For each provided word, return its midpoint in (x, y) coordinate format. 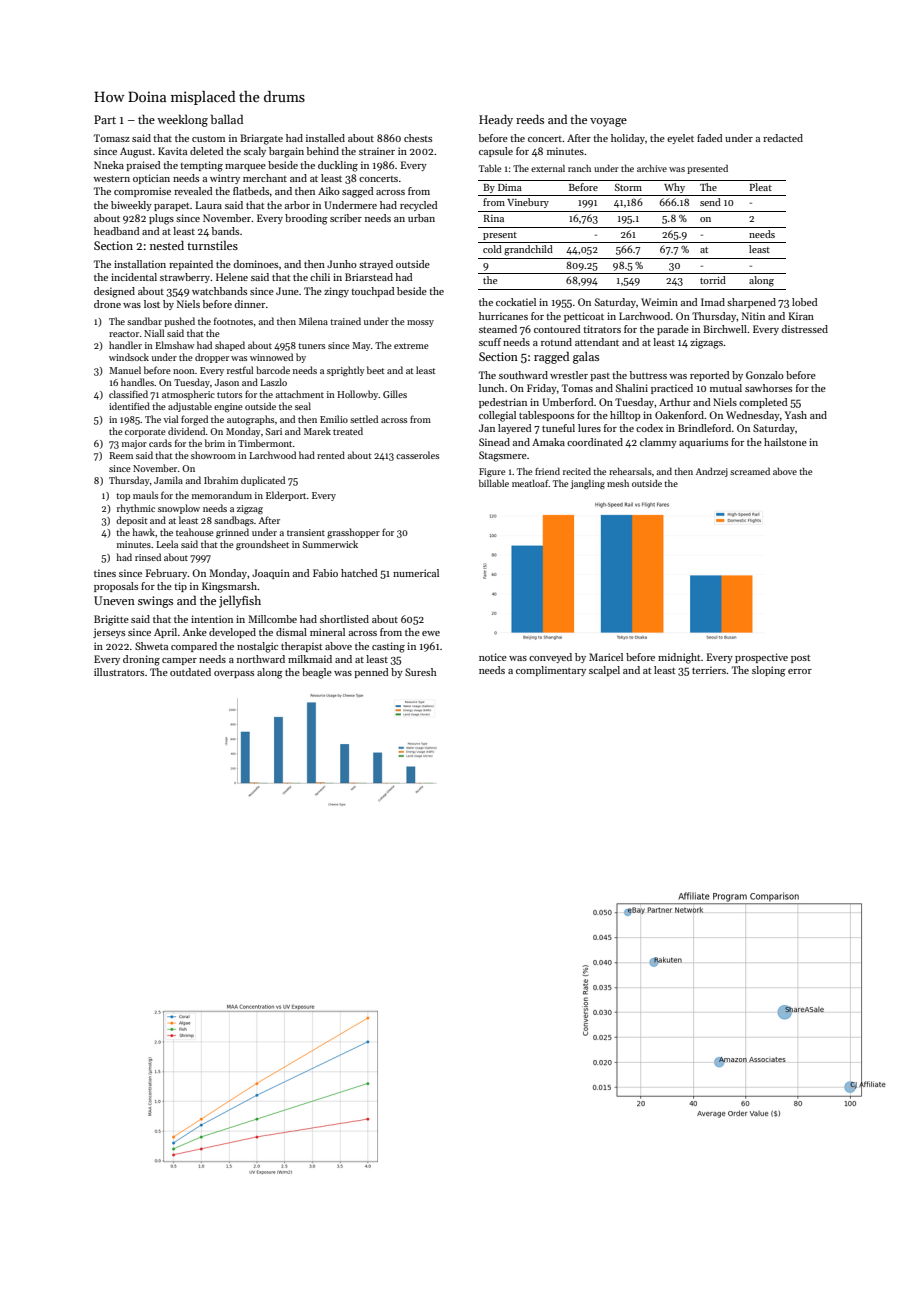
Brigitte (111, 620)
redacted (783, 138)
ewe (431, 633)
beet (376, 370)
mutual (726, 388)
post (801, 659)
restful (240, 370)
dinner (249, 304)
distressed (804, 329)
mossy (420, 323)
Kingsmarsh (229, 587)
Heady (496, 121)
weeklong (182, 120)
